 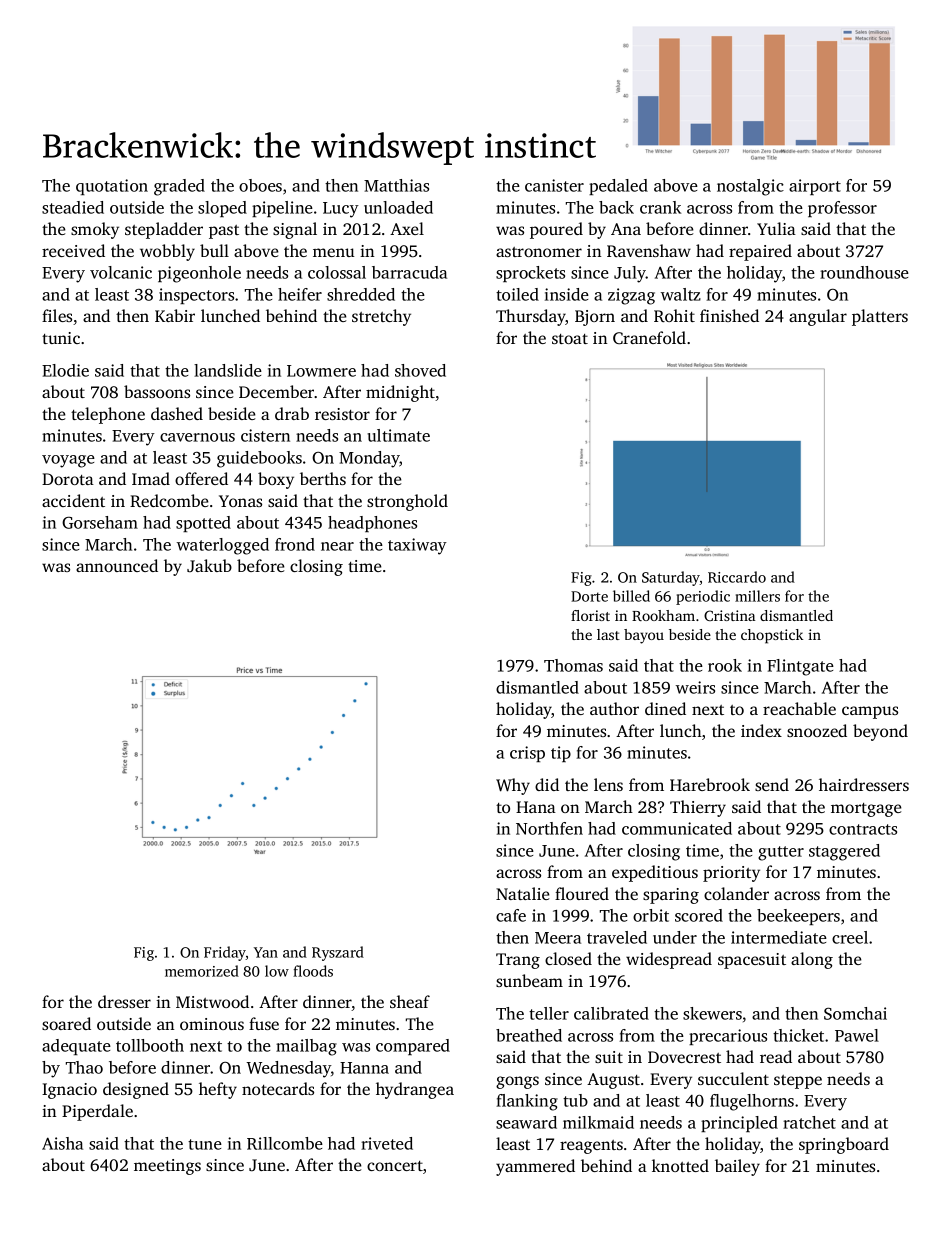 What do you see at coordinates (117, 565) in the screenshot?
I see `announced` at bounding box center [117, 565].
